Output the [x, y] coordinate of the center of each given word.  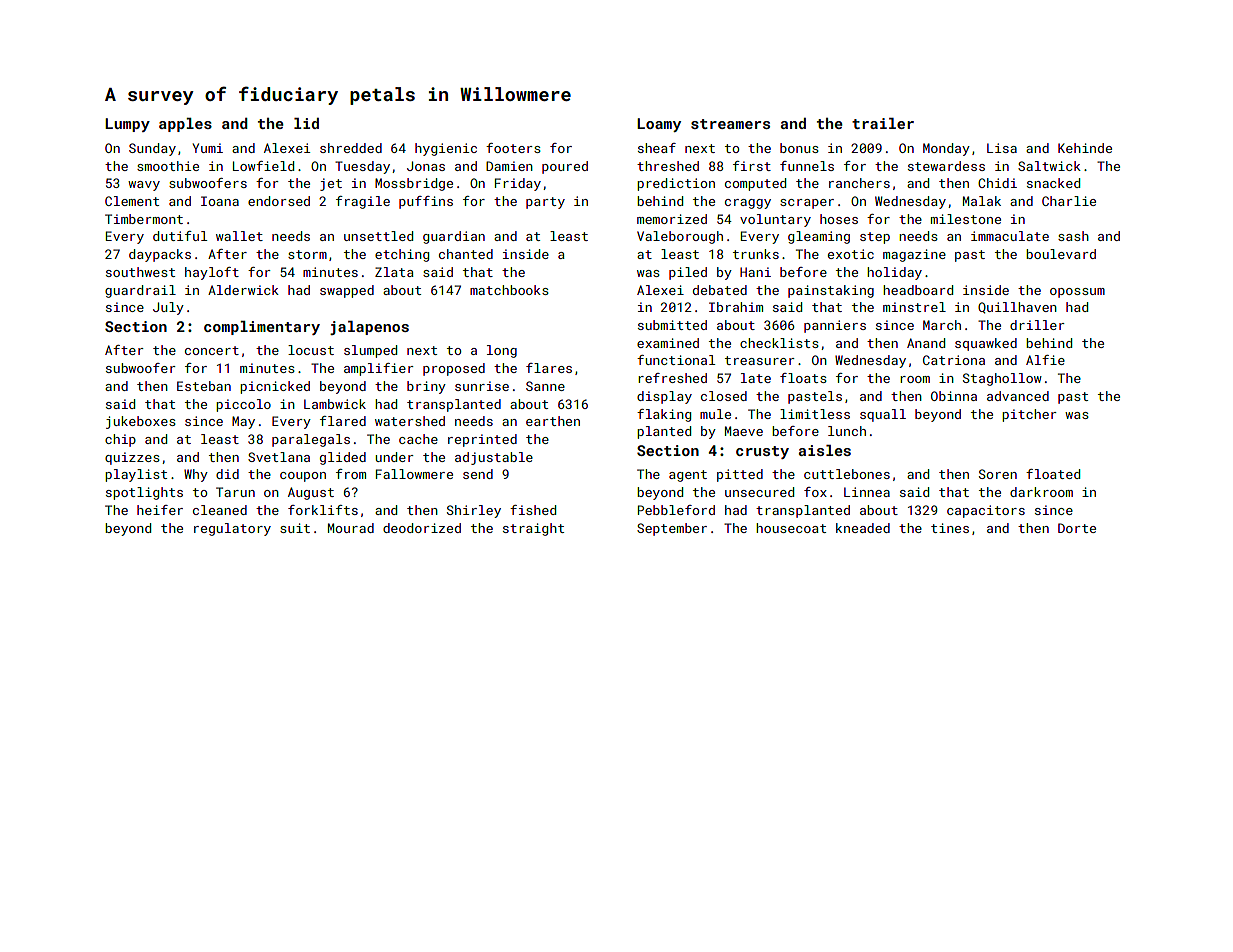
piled [688, 273]
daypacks [160, 255]
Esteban [204, 386]
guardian [454, 237]
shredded [351, 148]
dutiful [180, 236]
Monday [946, 149]
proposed [454, 369]
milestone [966, 219]
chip [120, 440]
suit [295, 528]
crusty [762, 452]
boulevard [1061, 254]
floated [1053, 474]
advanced [1018, 396]
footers [513, 148]
